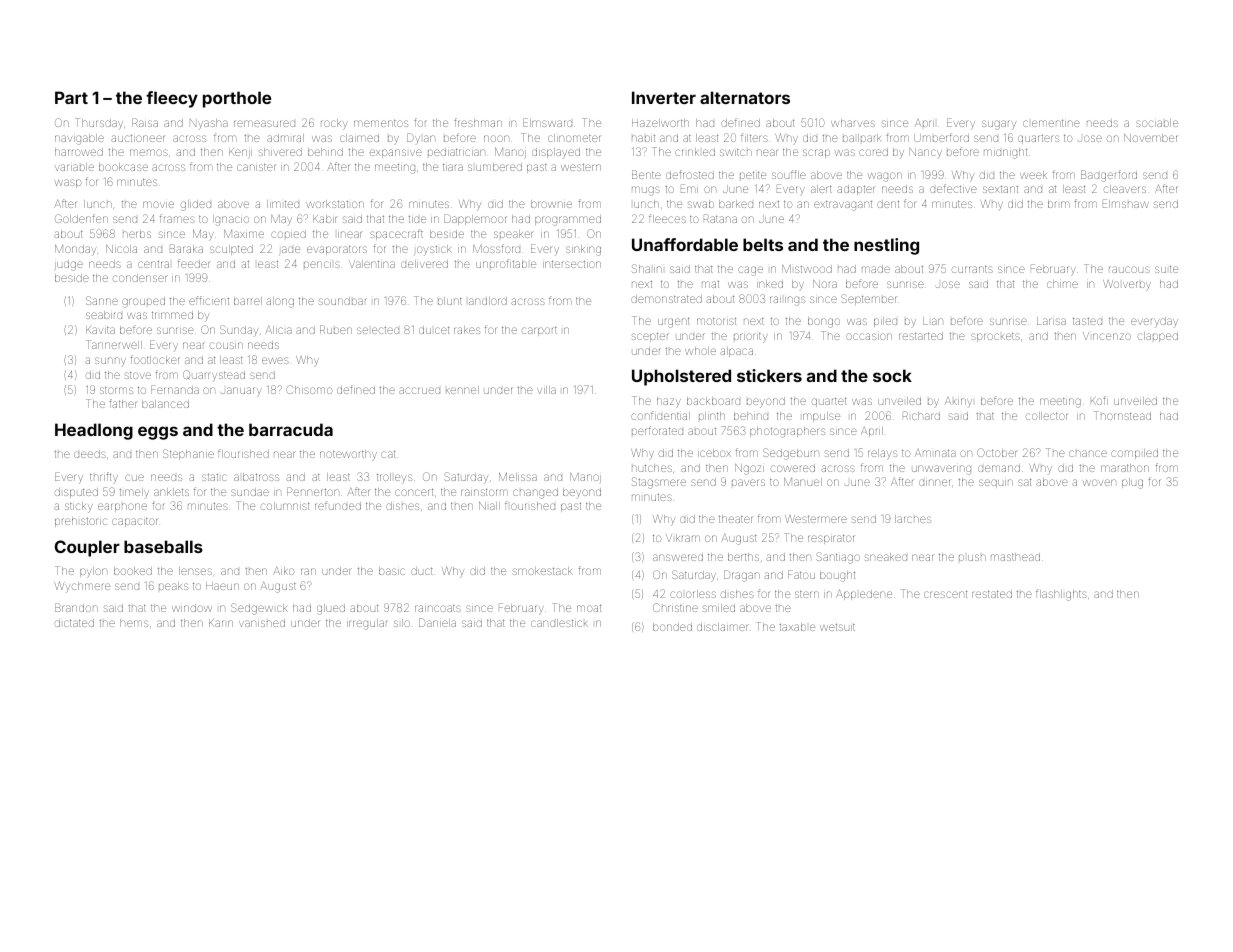 The width and height of the screenshot is (1233, 952). I want to click on alternators, so click(745, 97).
